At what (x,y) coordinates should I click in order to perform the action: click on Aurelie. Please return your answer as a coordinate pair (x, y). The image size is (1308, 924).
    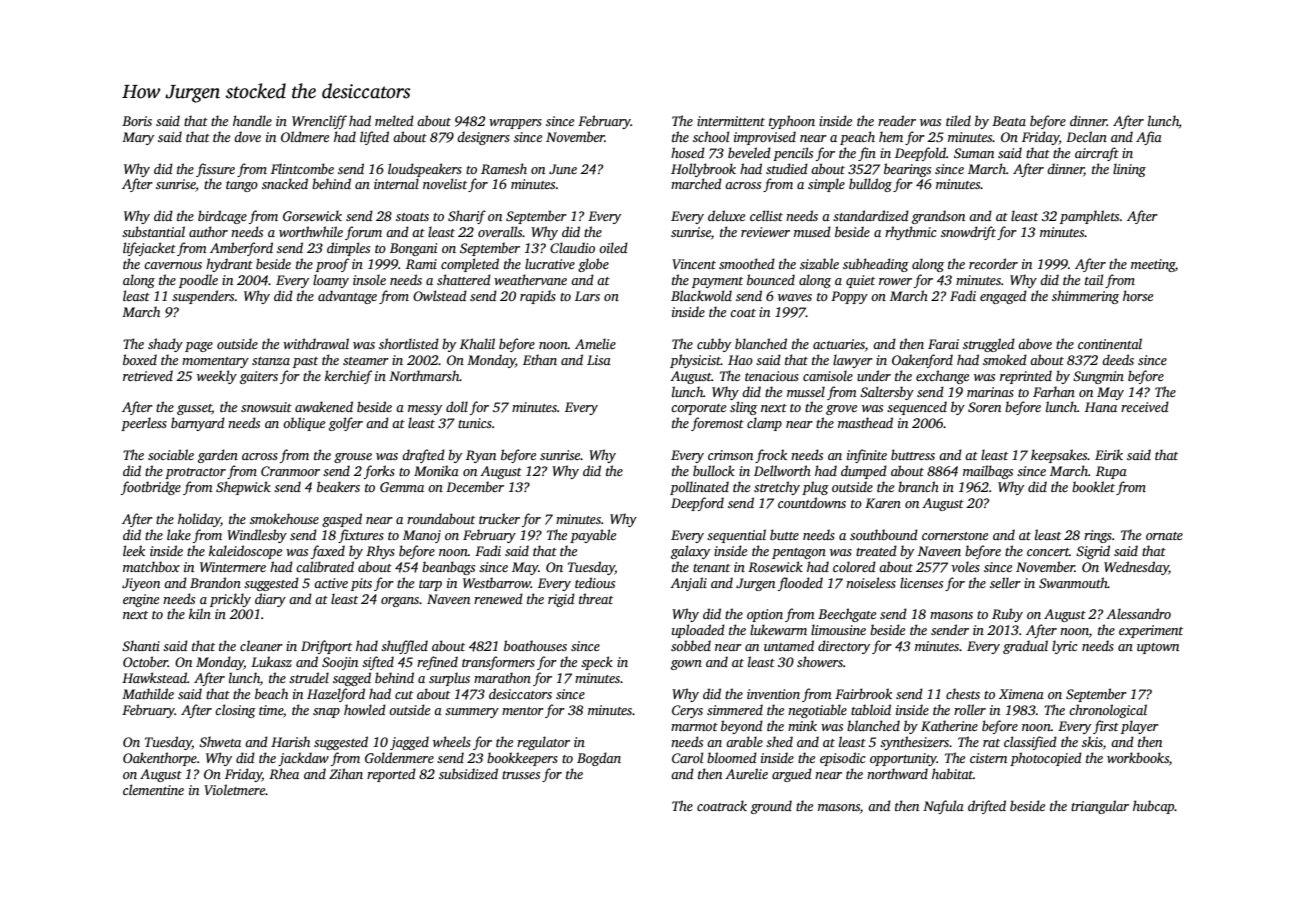
    Looking at the image, I should click on (746, 773).
